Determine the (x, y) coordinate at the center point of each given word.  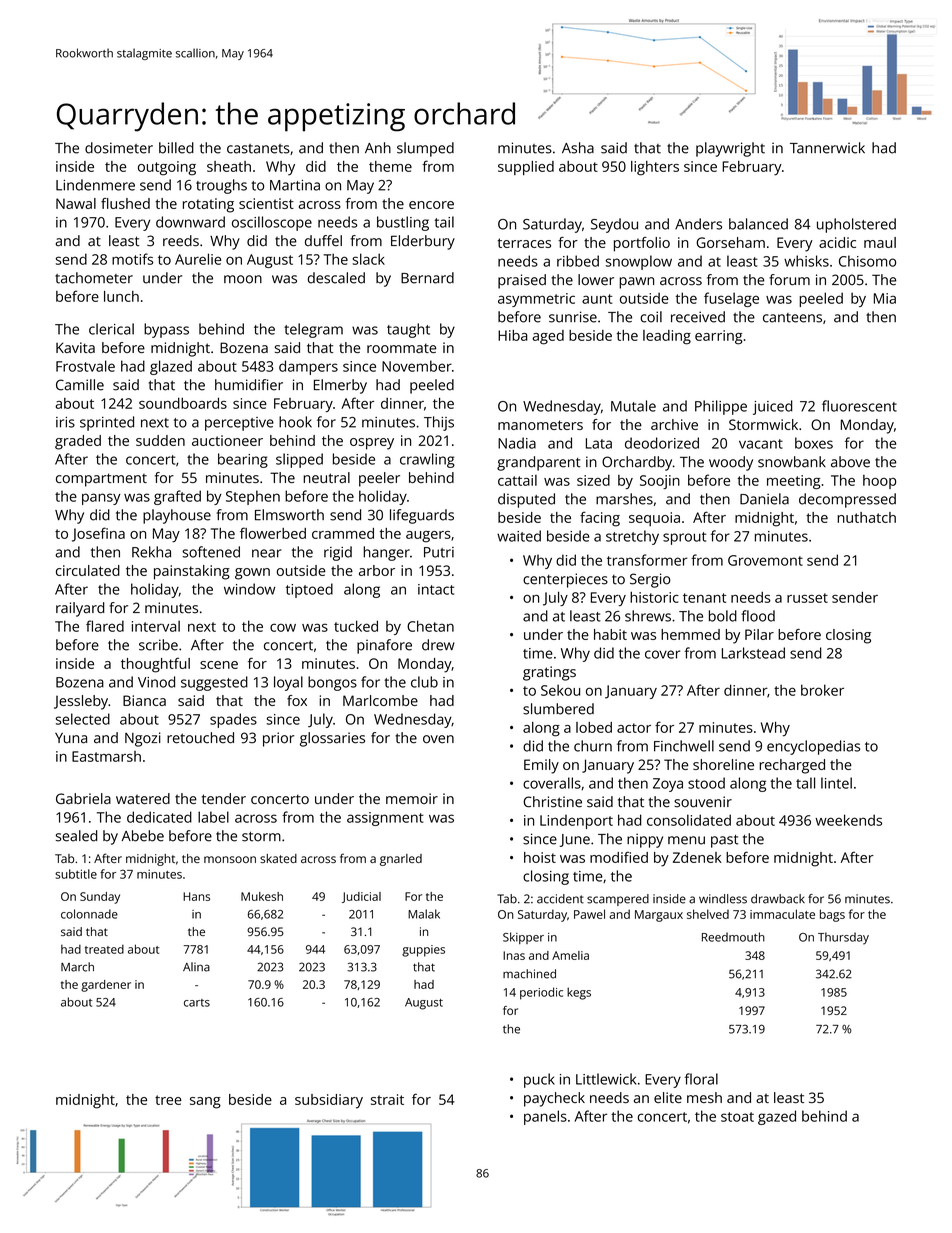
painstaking (192, 572)
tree (168, 1100)
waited (519, 536)
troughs (221, 186)
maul (880, 242)
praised (522, 281)
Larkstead (753, 653)
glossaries (332, 739)
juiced (773, 407)
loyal (288, 683)
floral (701, 1079)
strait (387, 1099)
